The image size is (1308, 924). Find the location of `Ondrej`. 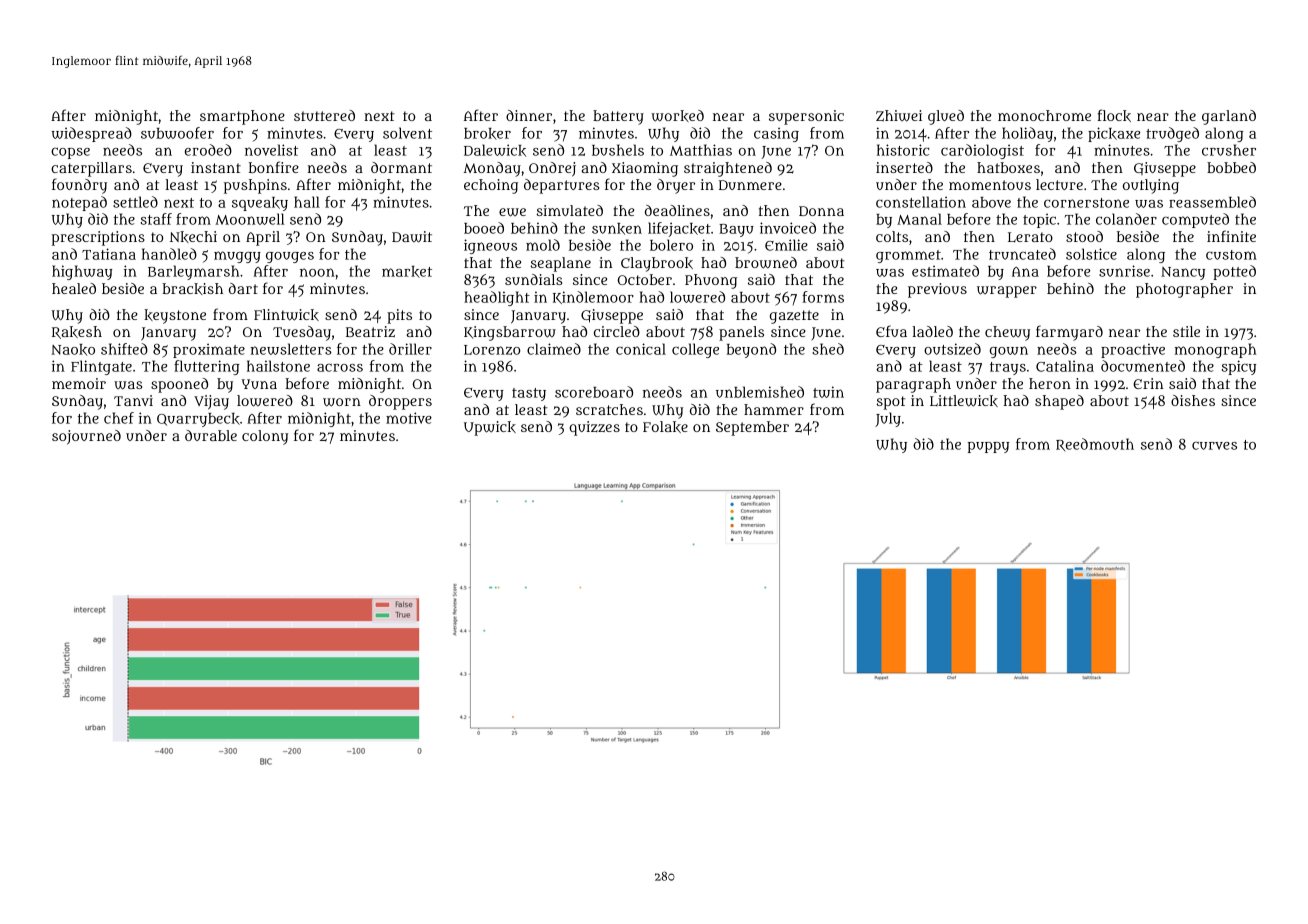

Ondrej is located at coordinates (552, 169).
